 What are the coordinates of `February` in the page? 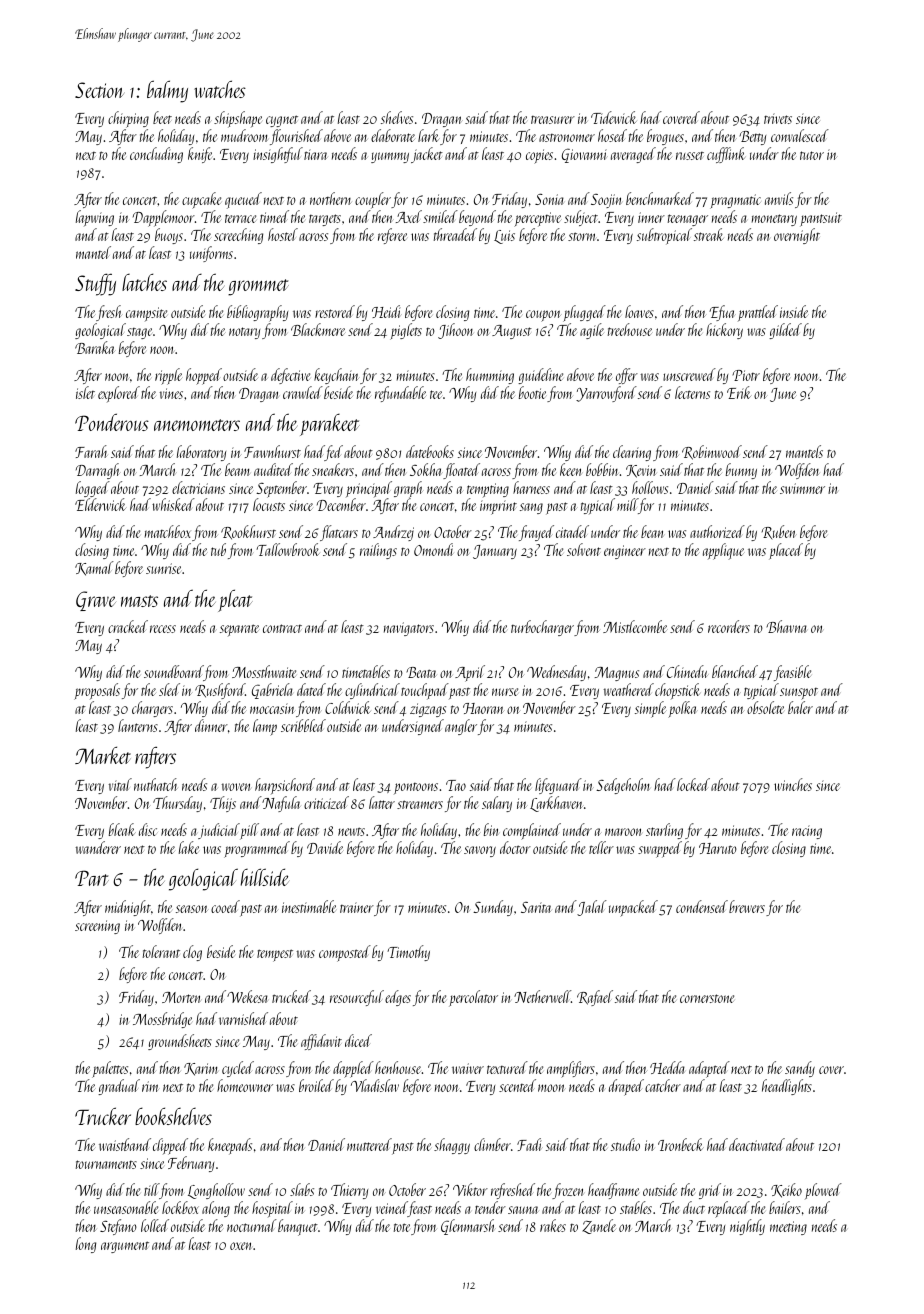 It's located at (191, 1164).
